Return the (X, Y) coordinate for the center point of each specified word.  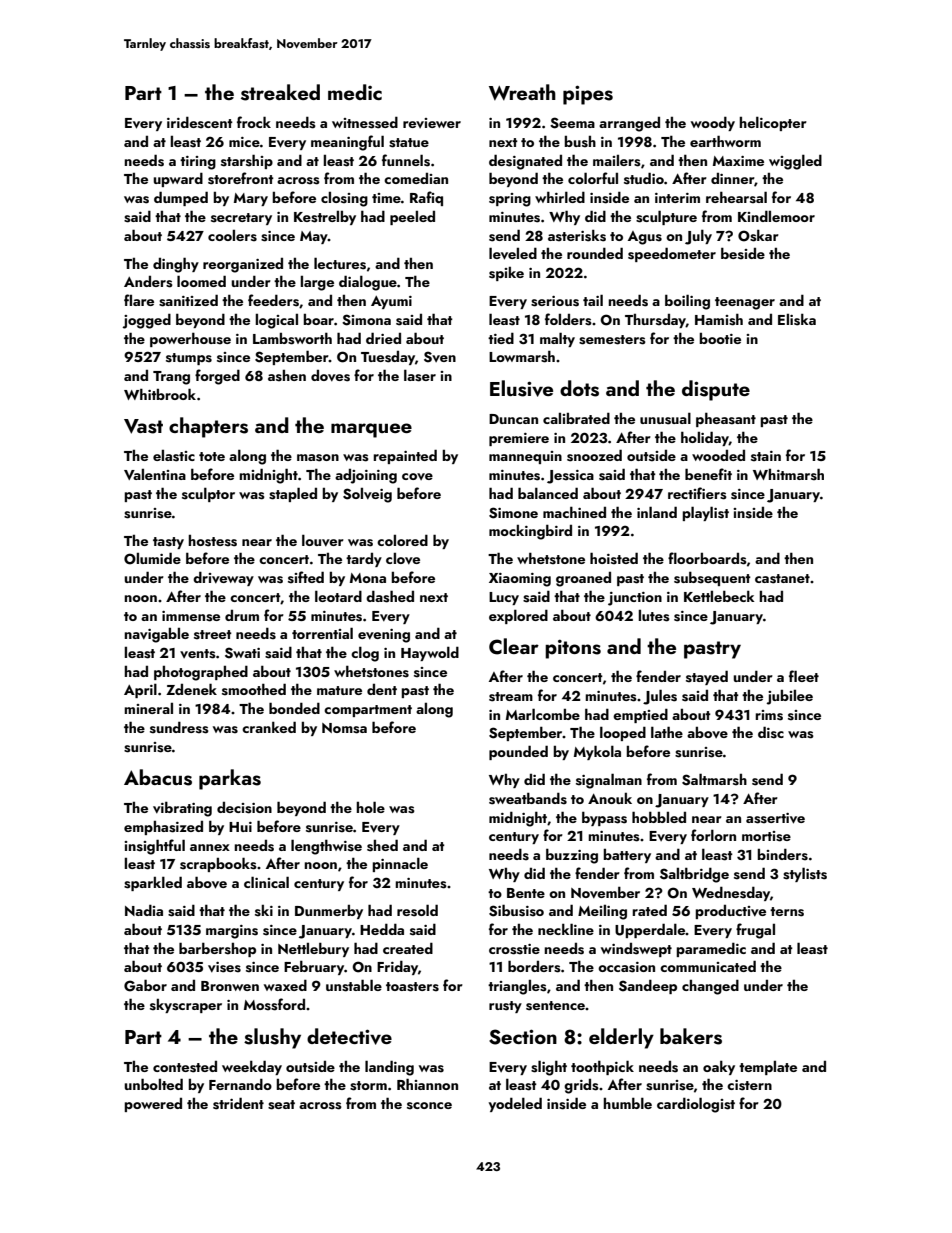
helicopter (773, 123)
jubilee (789, 697)
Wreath (522, 92)
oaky (719, 1067)
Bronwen (230, 986)
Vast (143, 426)
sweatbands (528, 798)
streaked (280, 92)
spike (506, 274)
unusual (665, 418)
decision (244, 808)
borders (534, 966)
